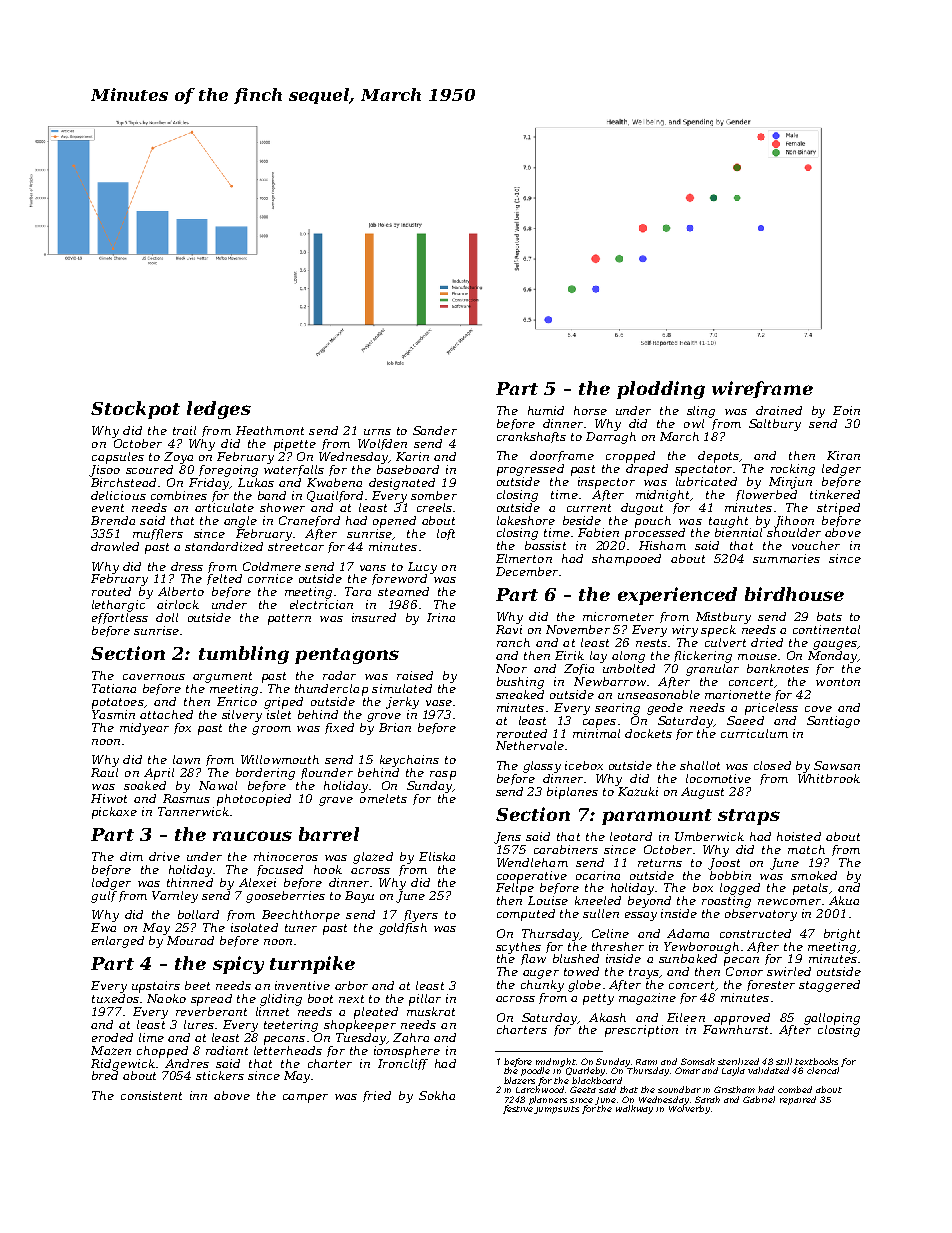  Describe the element at coordinates (762, 389) in the screenshot. I see `wireframe` at that location.
